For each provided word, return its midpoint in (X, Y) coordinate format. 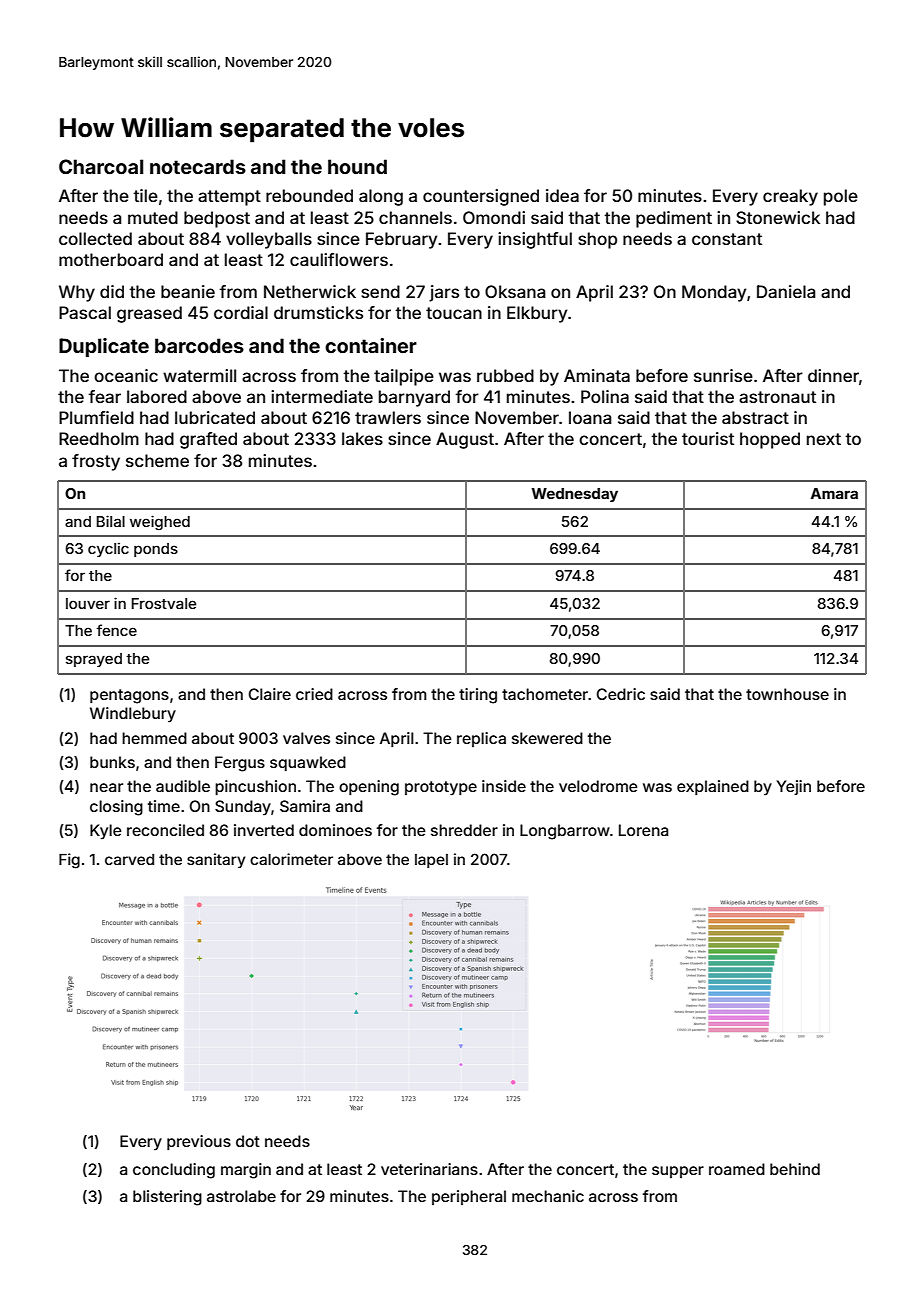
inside (504, 786)
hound (357, 166)
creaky (790, 197)
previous (199, 1142)
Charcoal (101, 166)
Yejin (794, 787)
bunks (112, 762)
